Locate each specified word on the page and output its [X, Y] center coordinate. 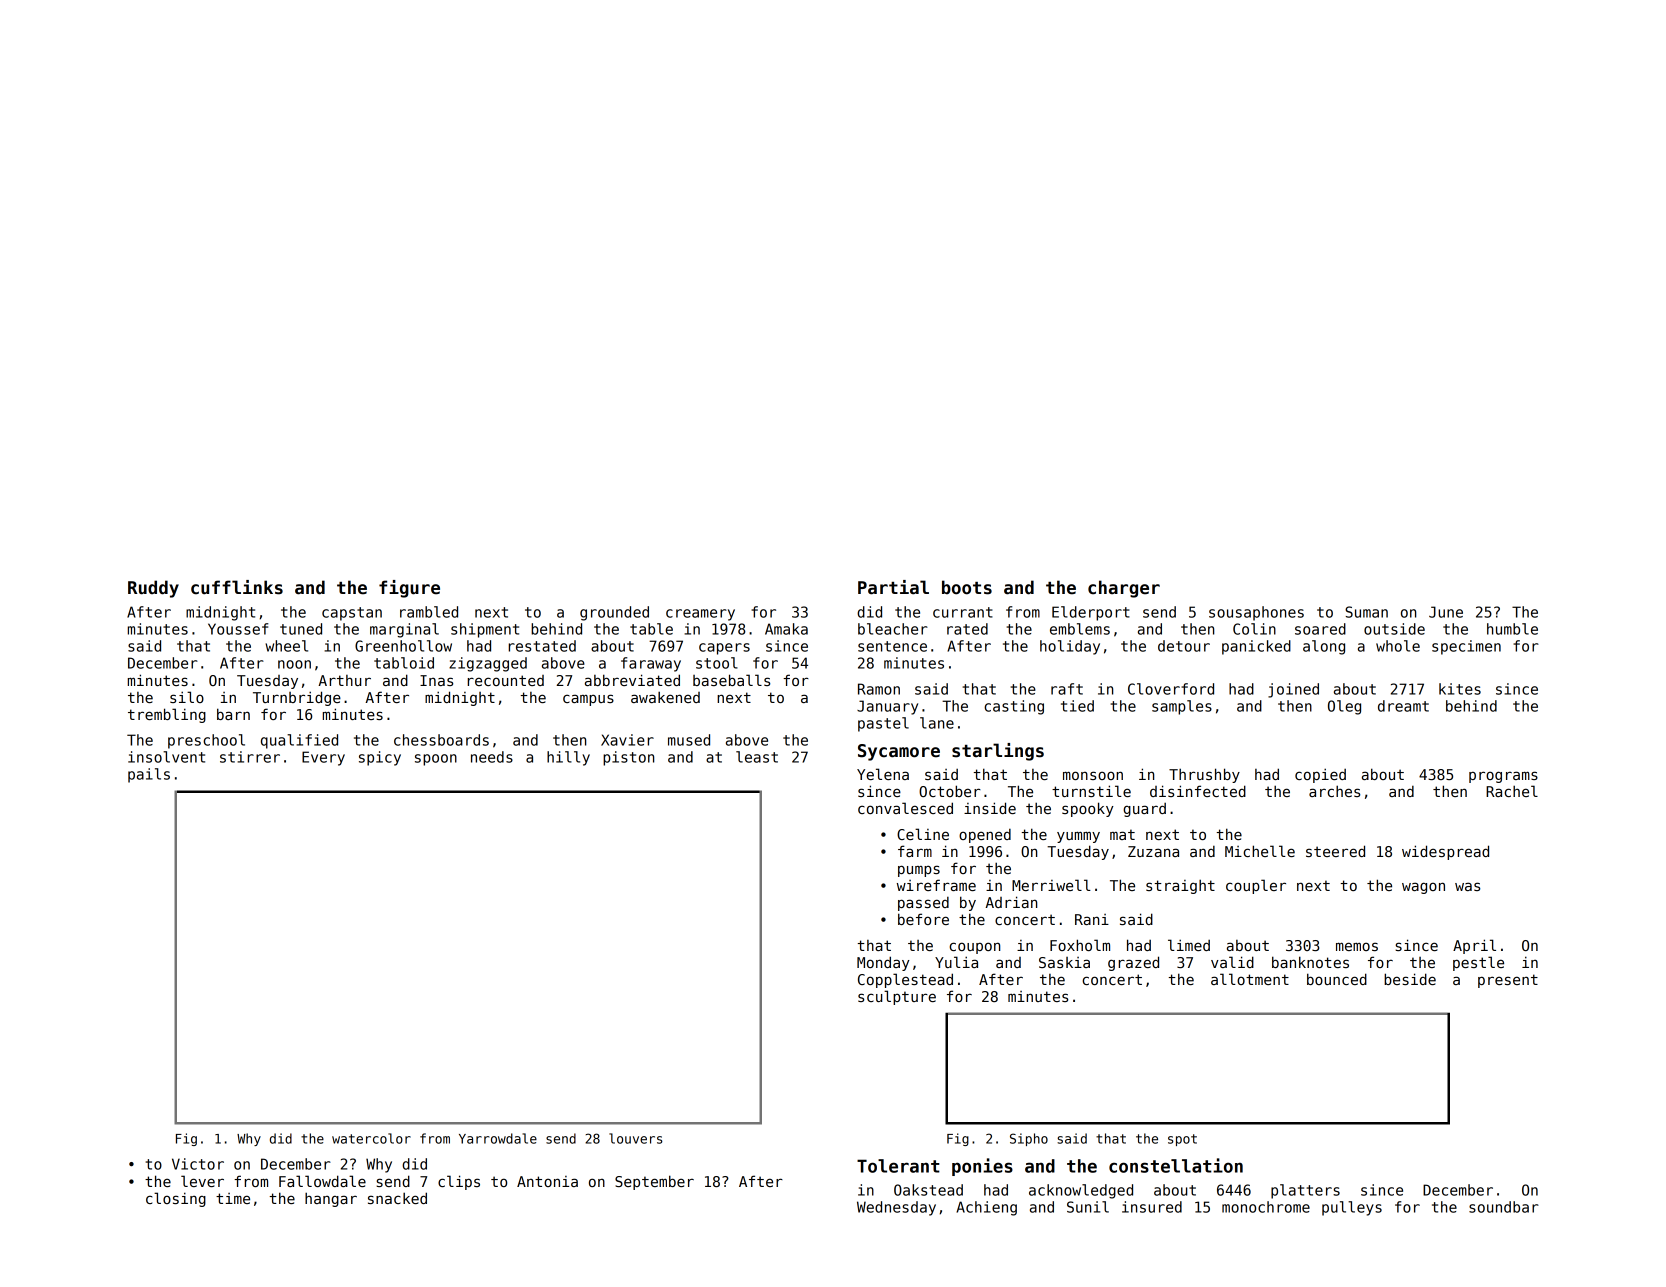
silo [187, 697]
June [1446, 612]
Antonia [547, 1181]
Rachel [1512, 791]
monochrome [1266, 1207]
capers [724, 649]
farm [915, 851]
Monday [883, 963]
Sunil [1088, 1207]
